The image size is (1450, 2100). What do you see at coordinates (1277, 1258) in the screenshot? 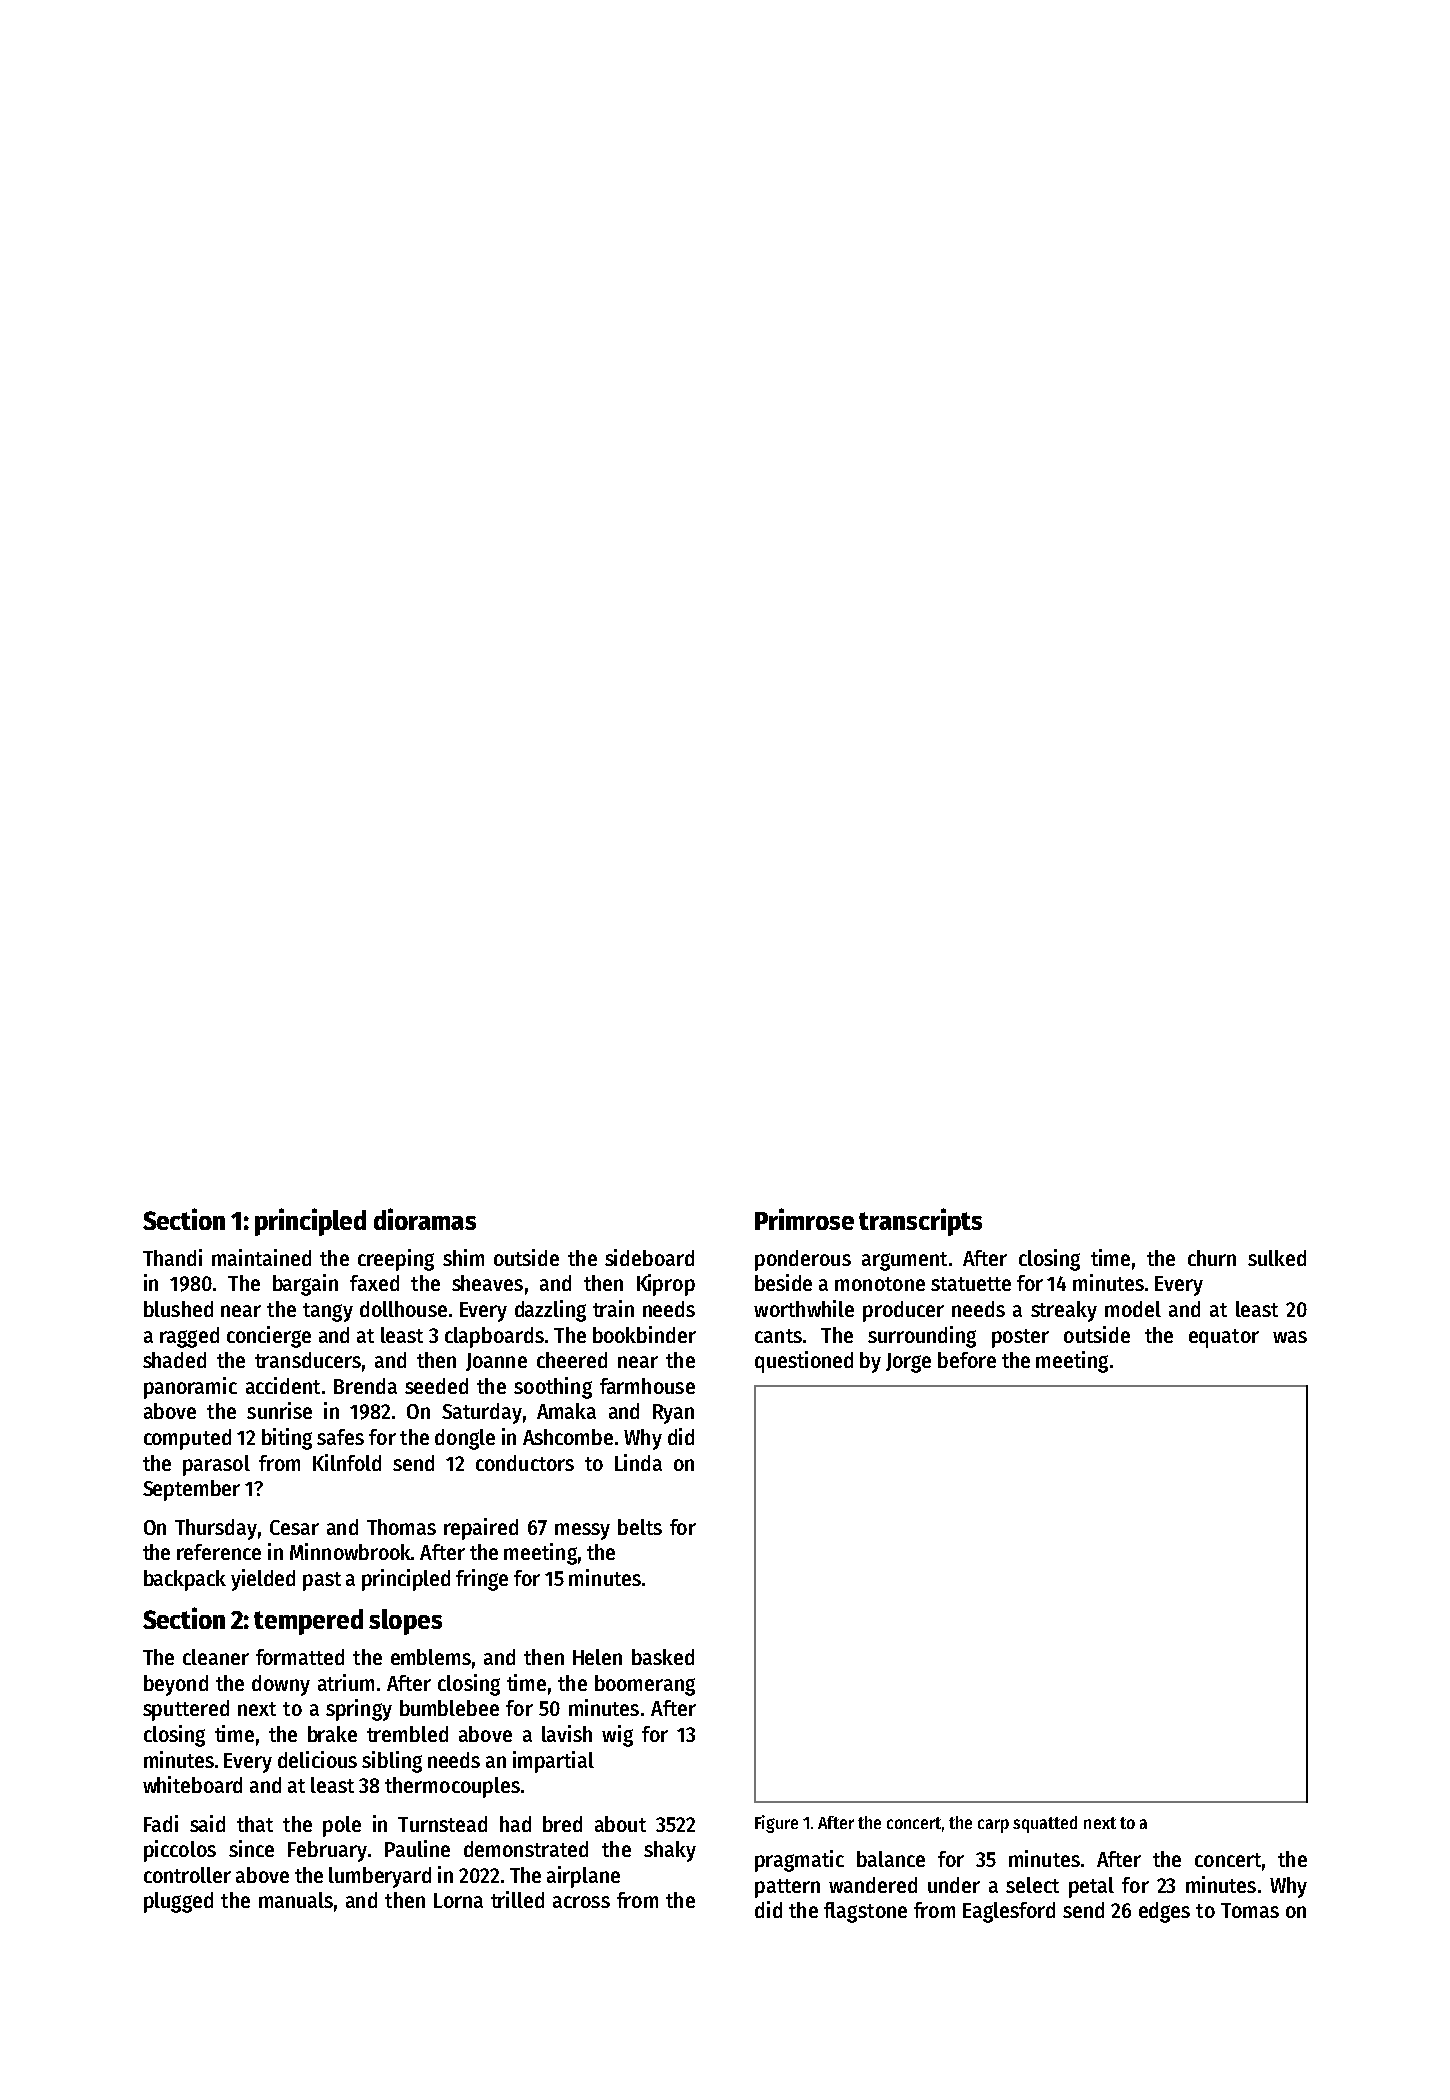
I see `sulked` at bounding box center [1277, 1258].
